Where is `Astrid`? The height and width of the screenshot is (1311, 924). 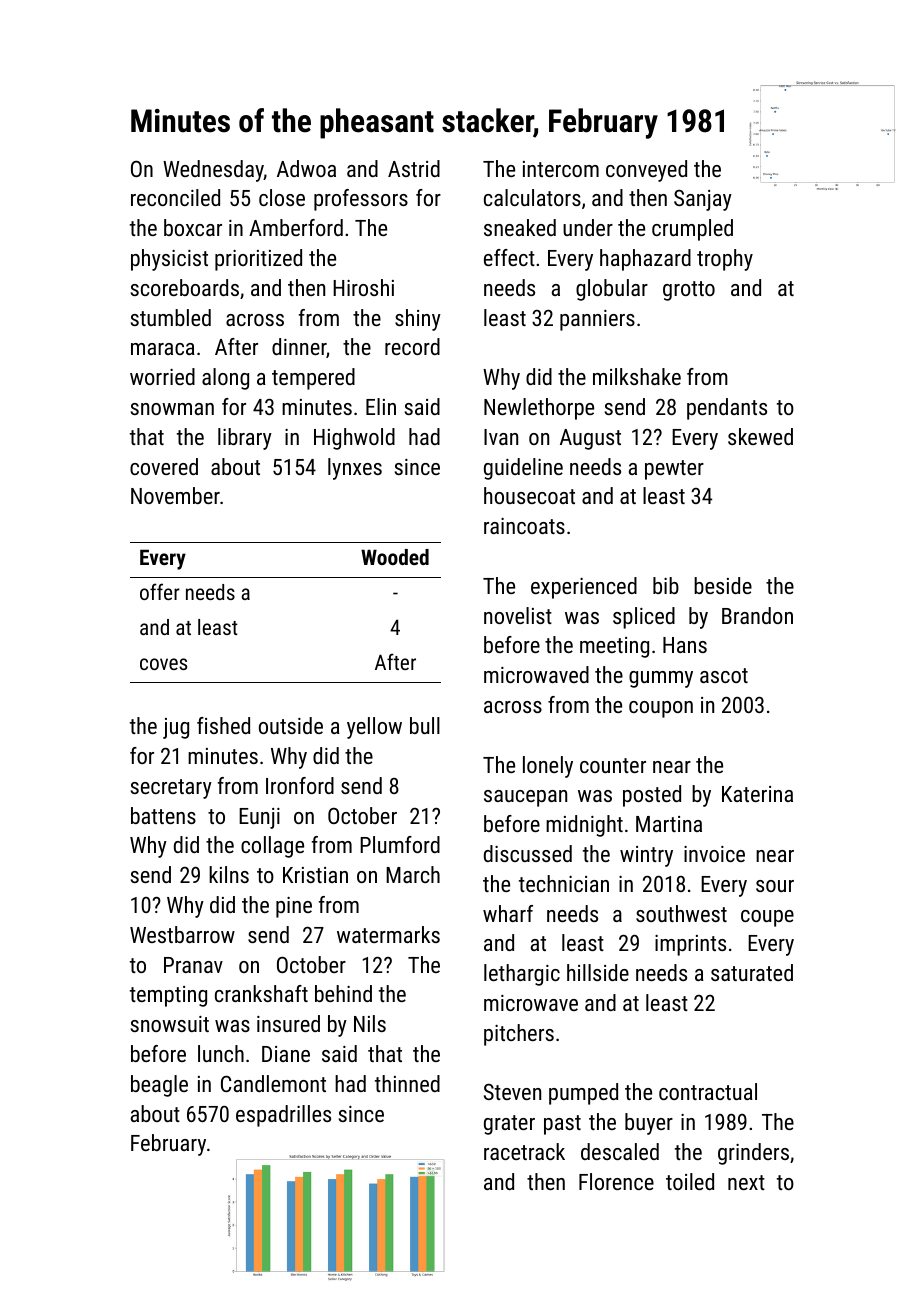 Astrid is located at coordinates (414, 168).
